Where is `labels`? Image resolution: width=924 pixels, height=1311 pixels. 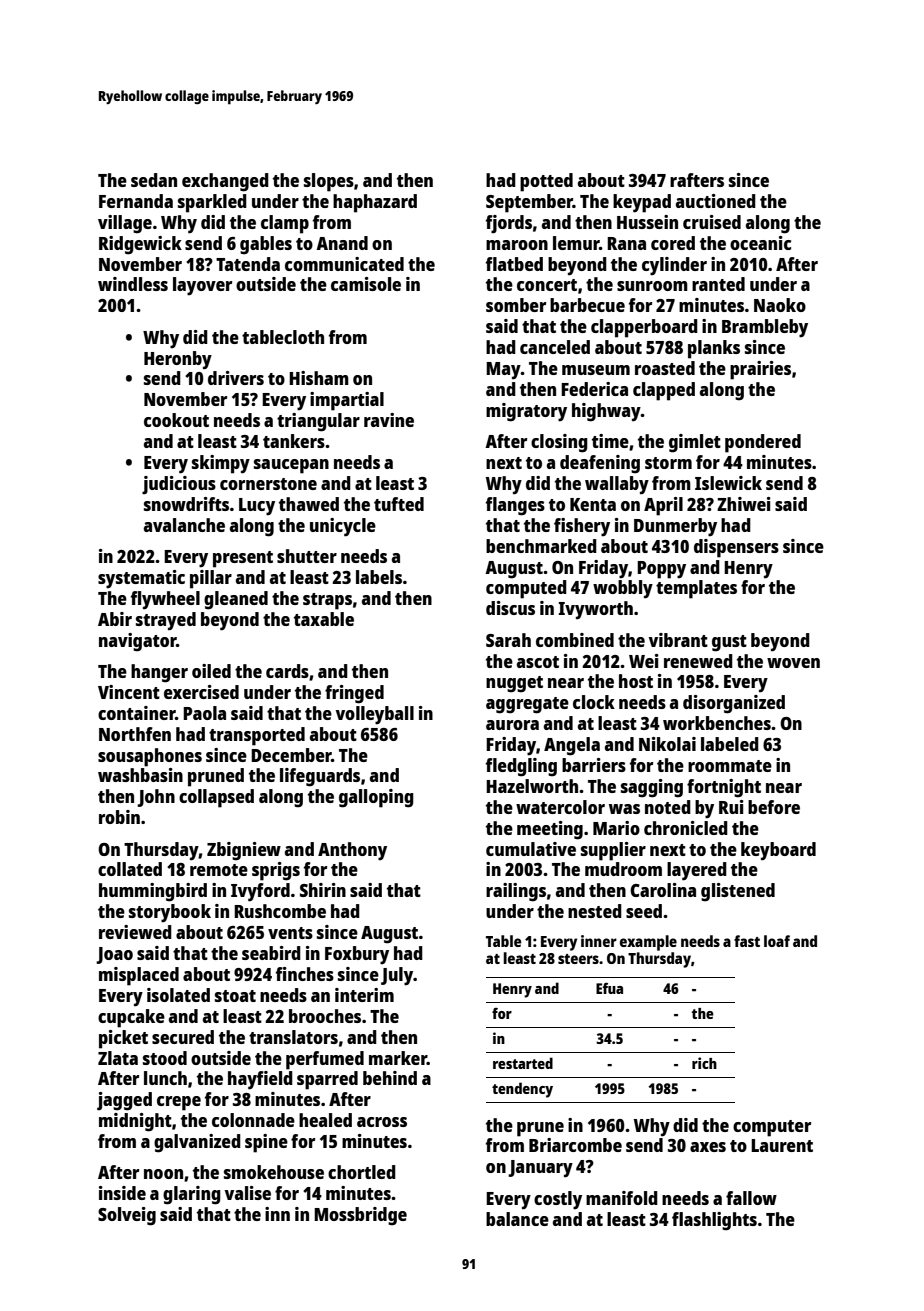
labels is located at coordinates (379, 577).
